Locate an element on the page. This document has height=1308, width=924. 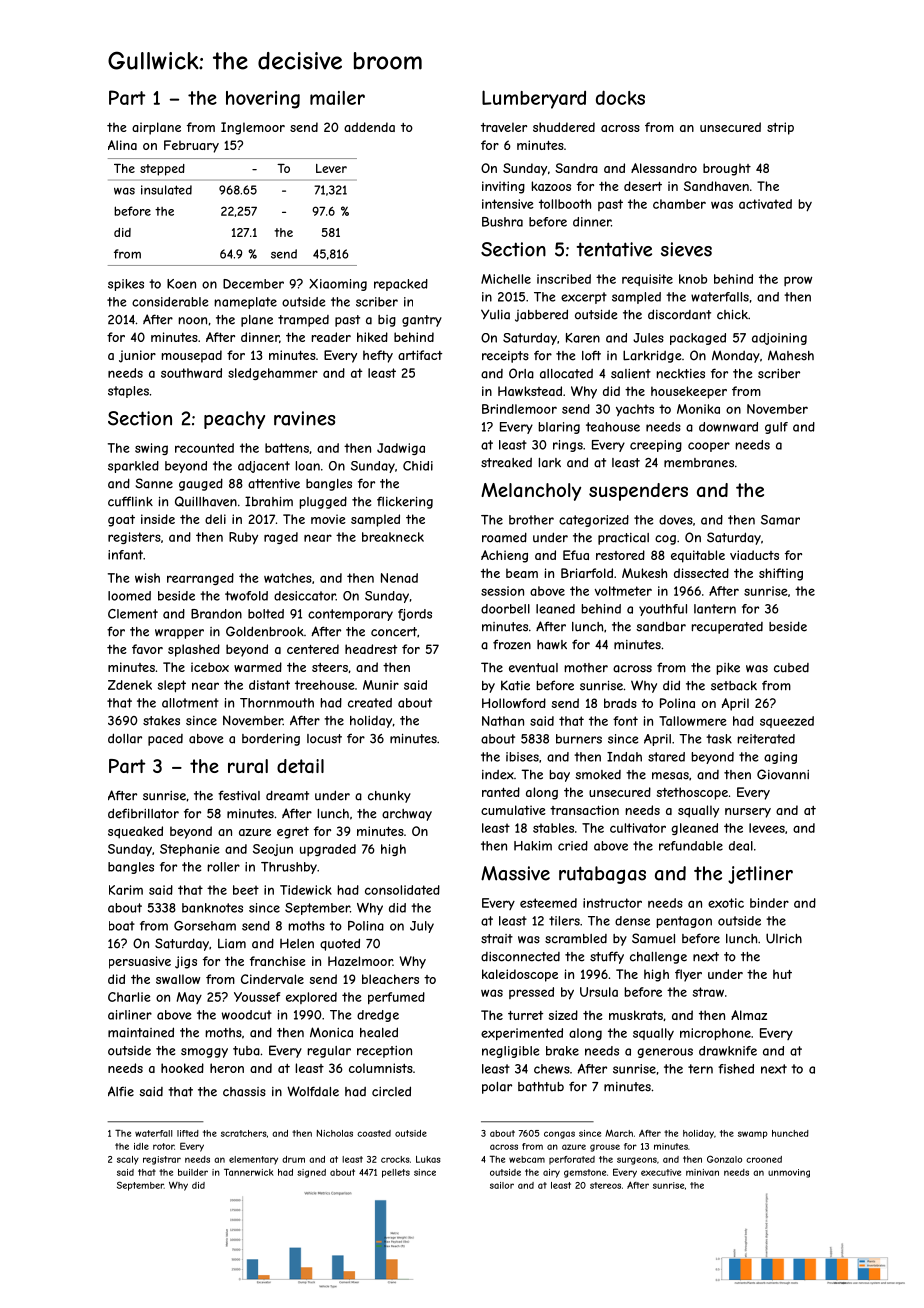
straw is located at coordinates (708, 992).
